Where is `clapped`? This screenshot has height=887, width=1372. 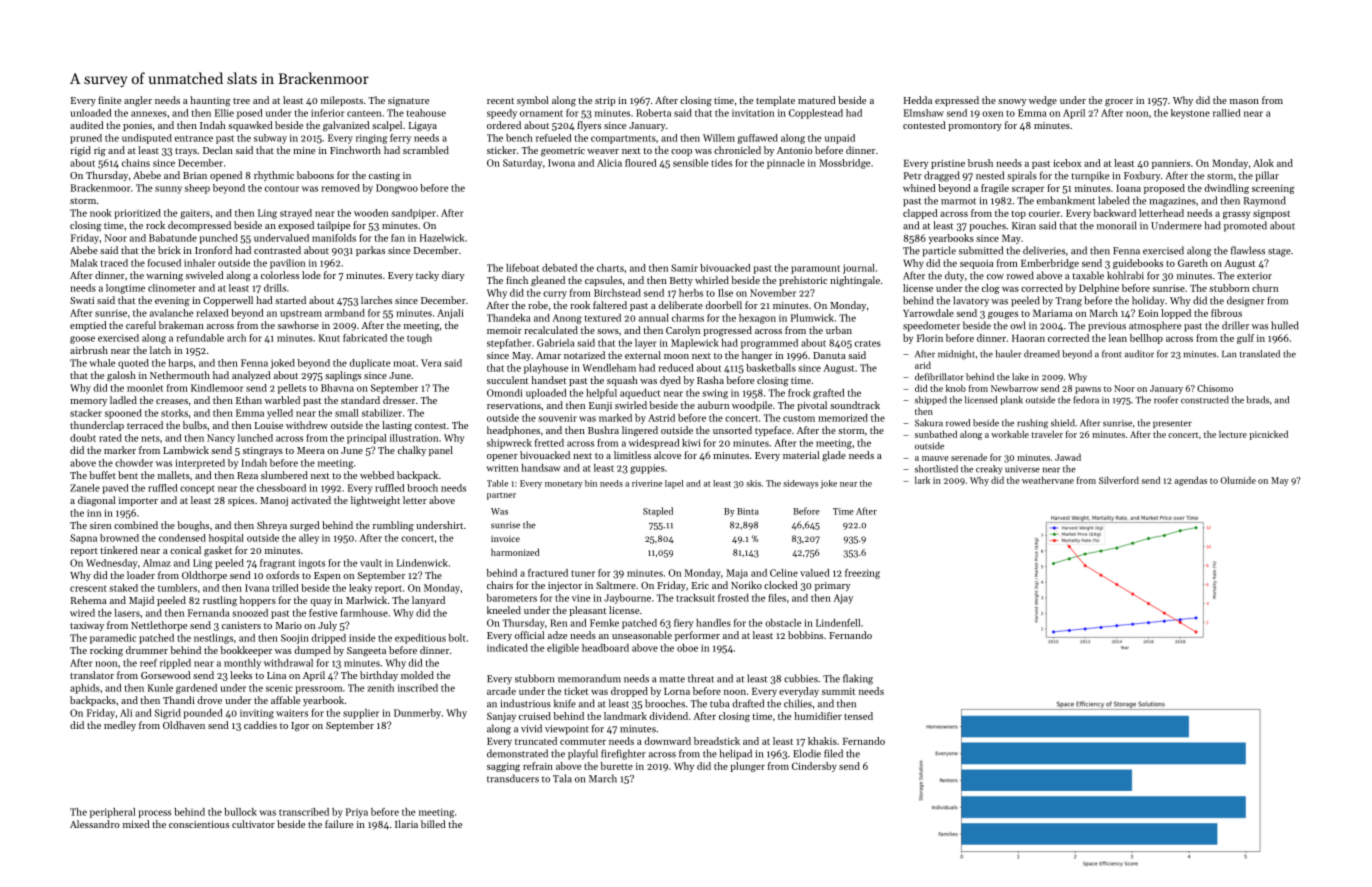 clapped is located at coordinates (920, 214).
